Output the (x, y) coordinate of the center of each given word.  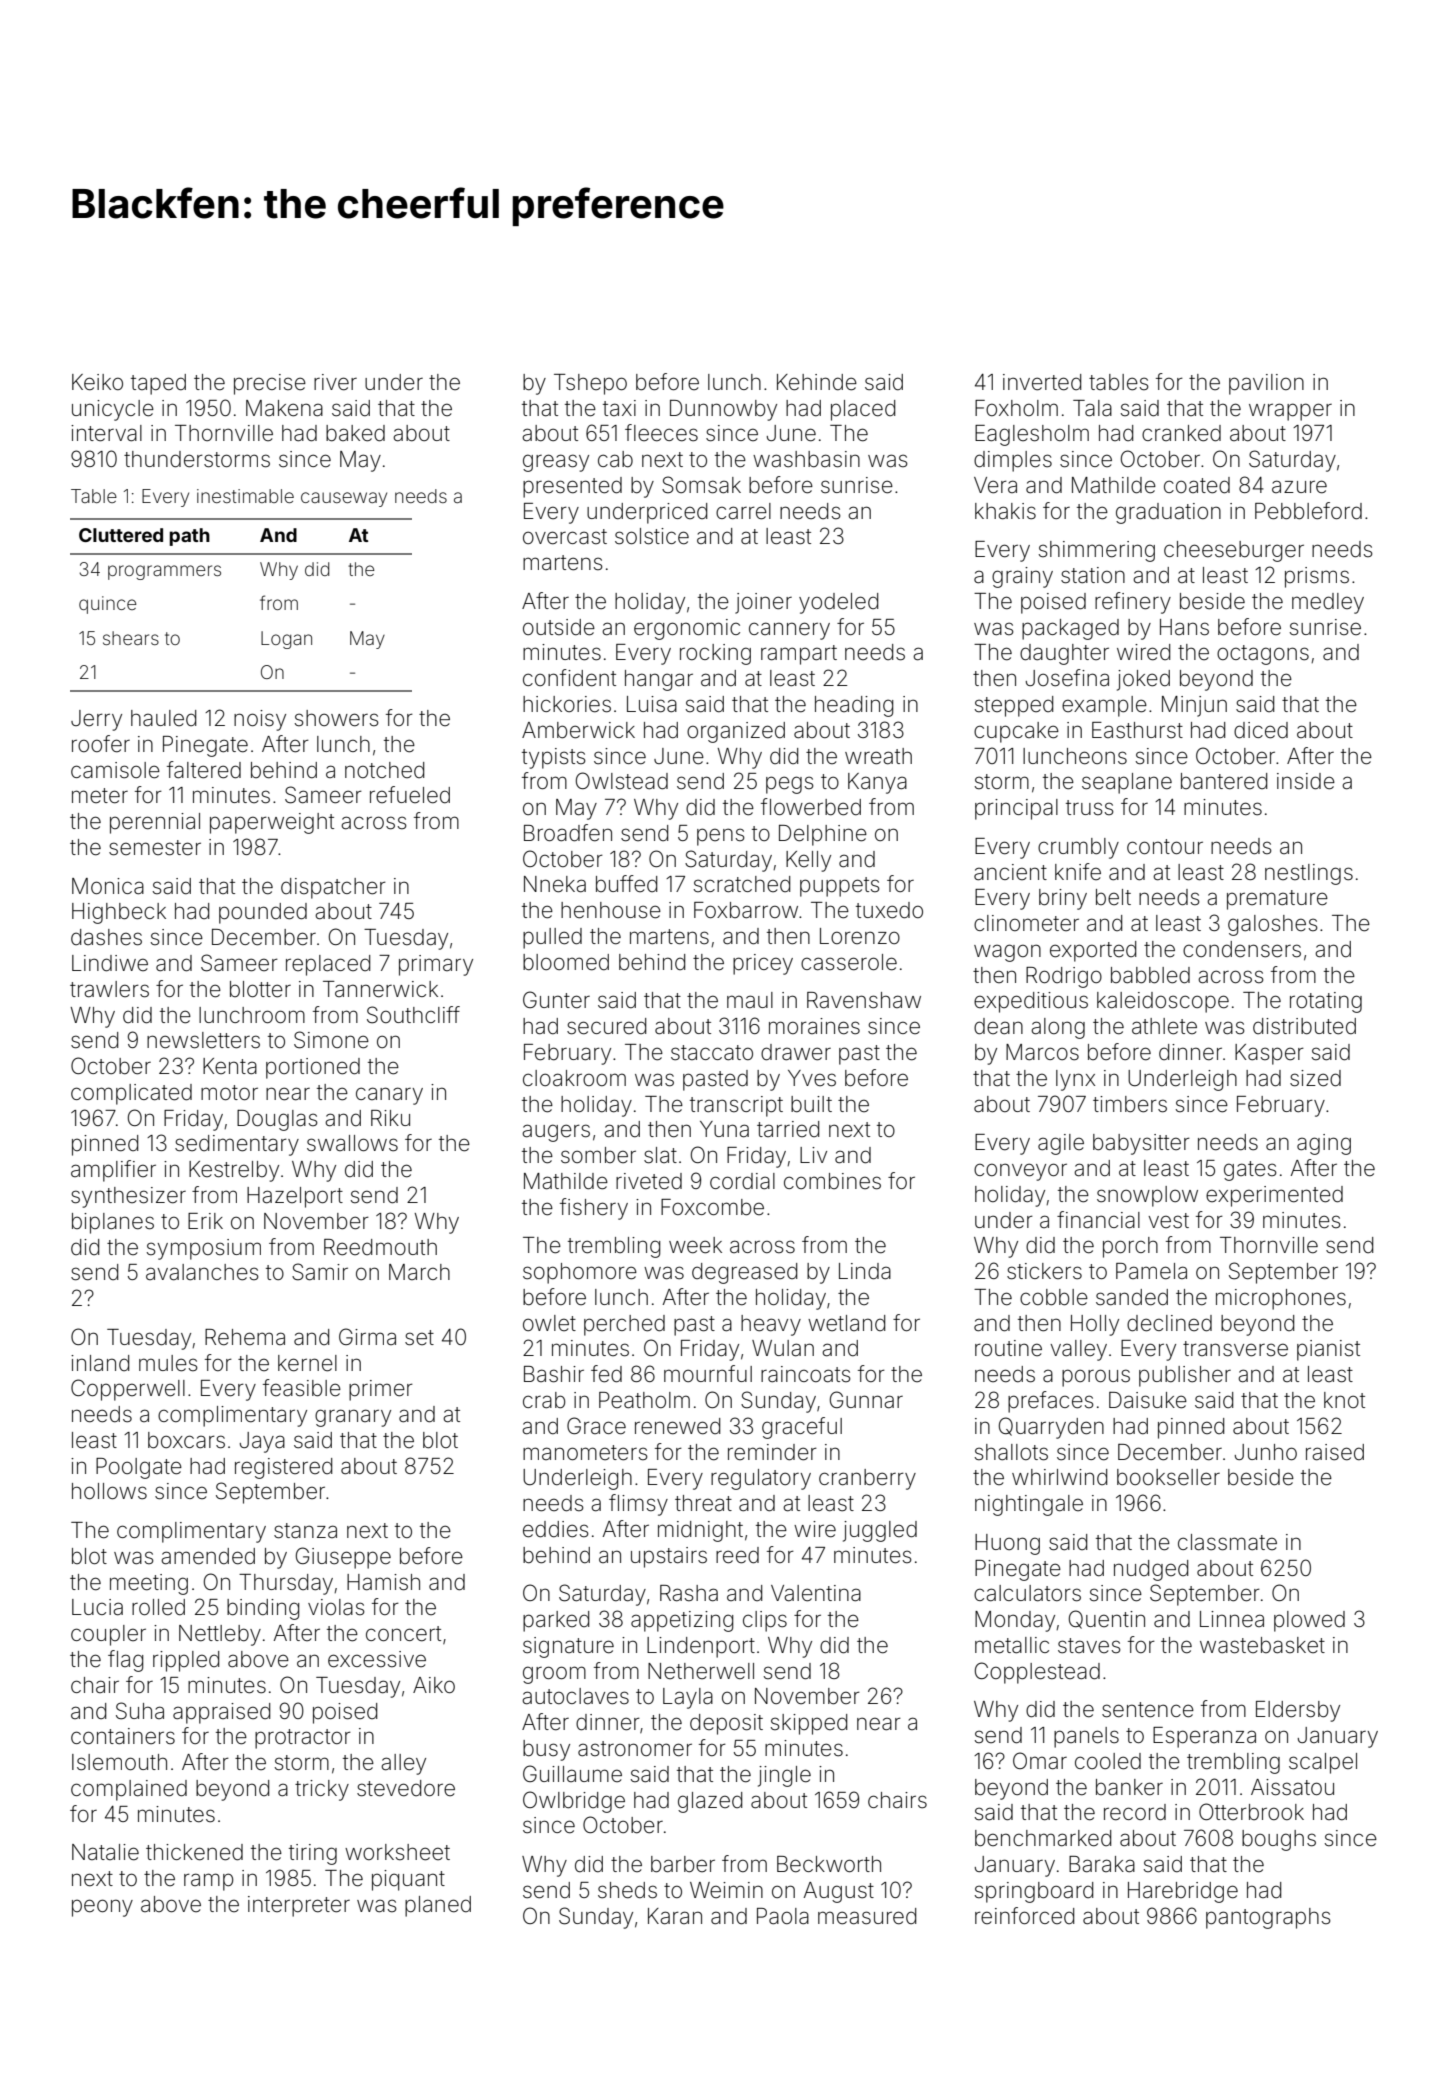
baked (355, 433)
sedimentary (237, 1145)
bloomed (566, 962)
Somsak (701, 485)
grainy (1022, 577)
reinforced (1024, 1915)
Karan (675, 1916)
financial (1098, 1220)
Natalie (105, 1852)
